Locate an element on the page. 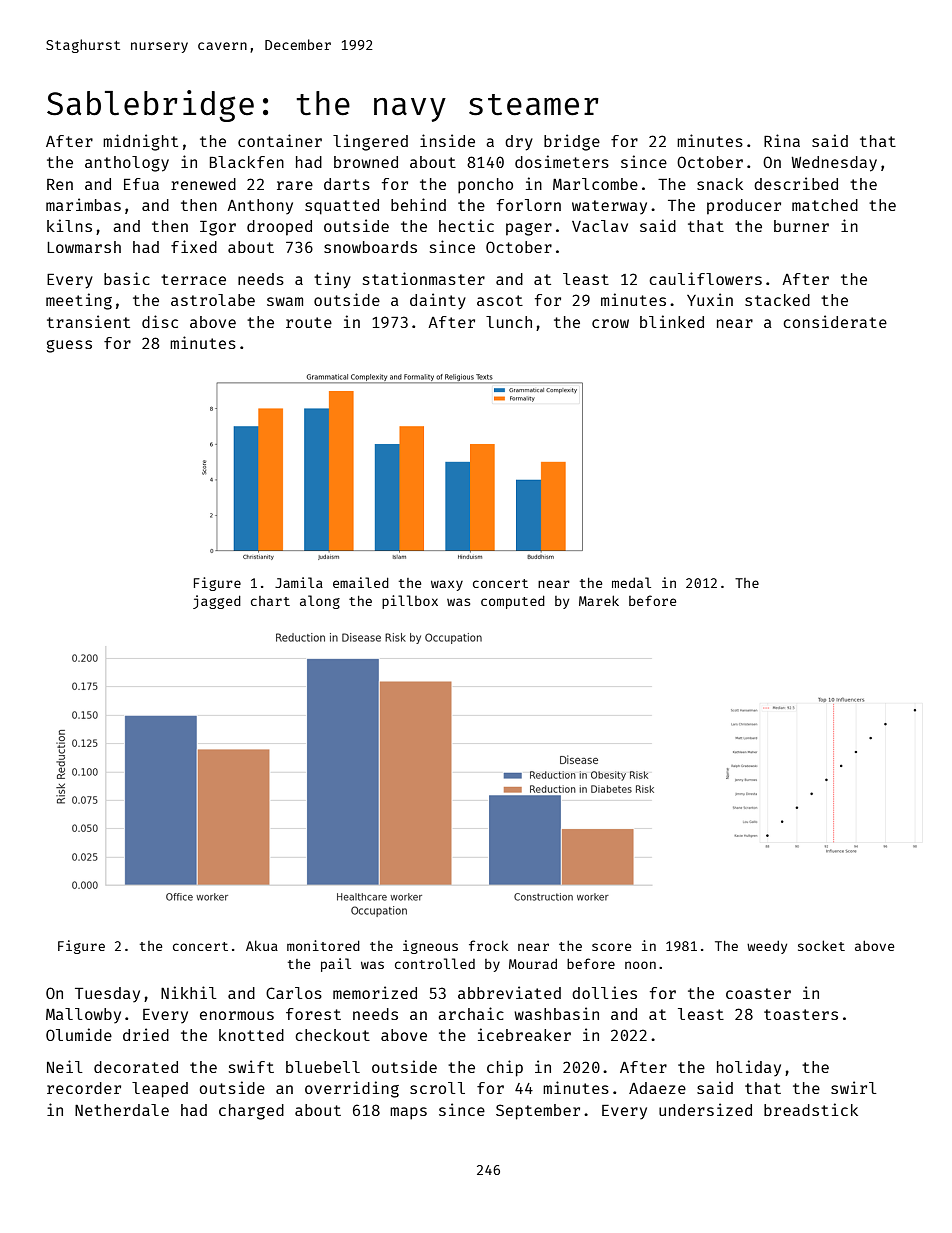 The width and height of the image is (952, 1233). undersized is located at coordinates (705, 1109).
